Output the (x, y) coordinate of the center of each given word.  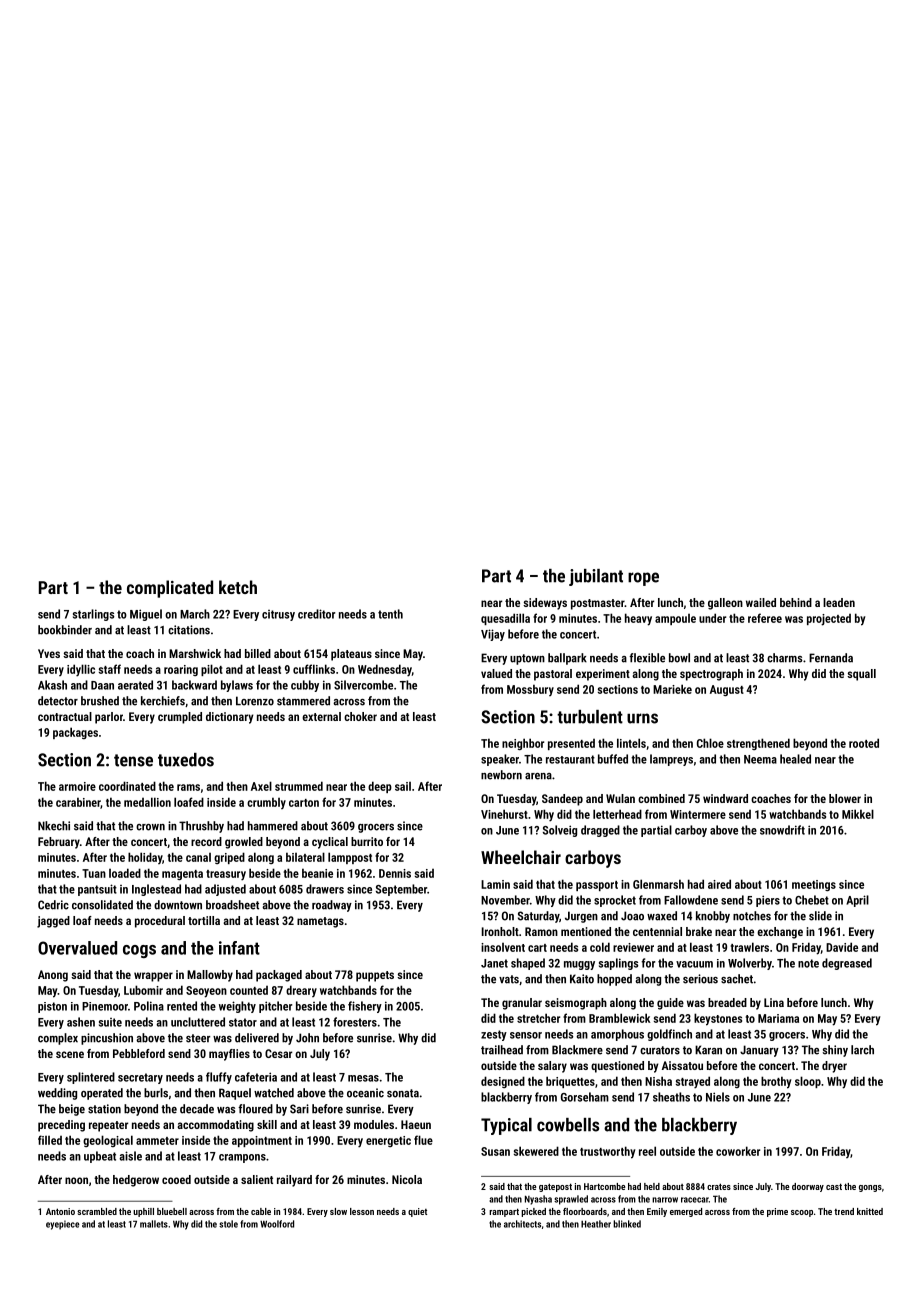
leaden (839, 602)
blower (845, 798)
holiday (145, 858)
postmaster (598, 604)
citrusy (278, 615)
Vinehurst (504, 814)
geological (108, 1141)
